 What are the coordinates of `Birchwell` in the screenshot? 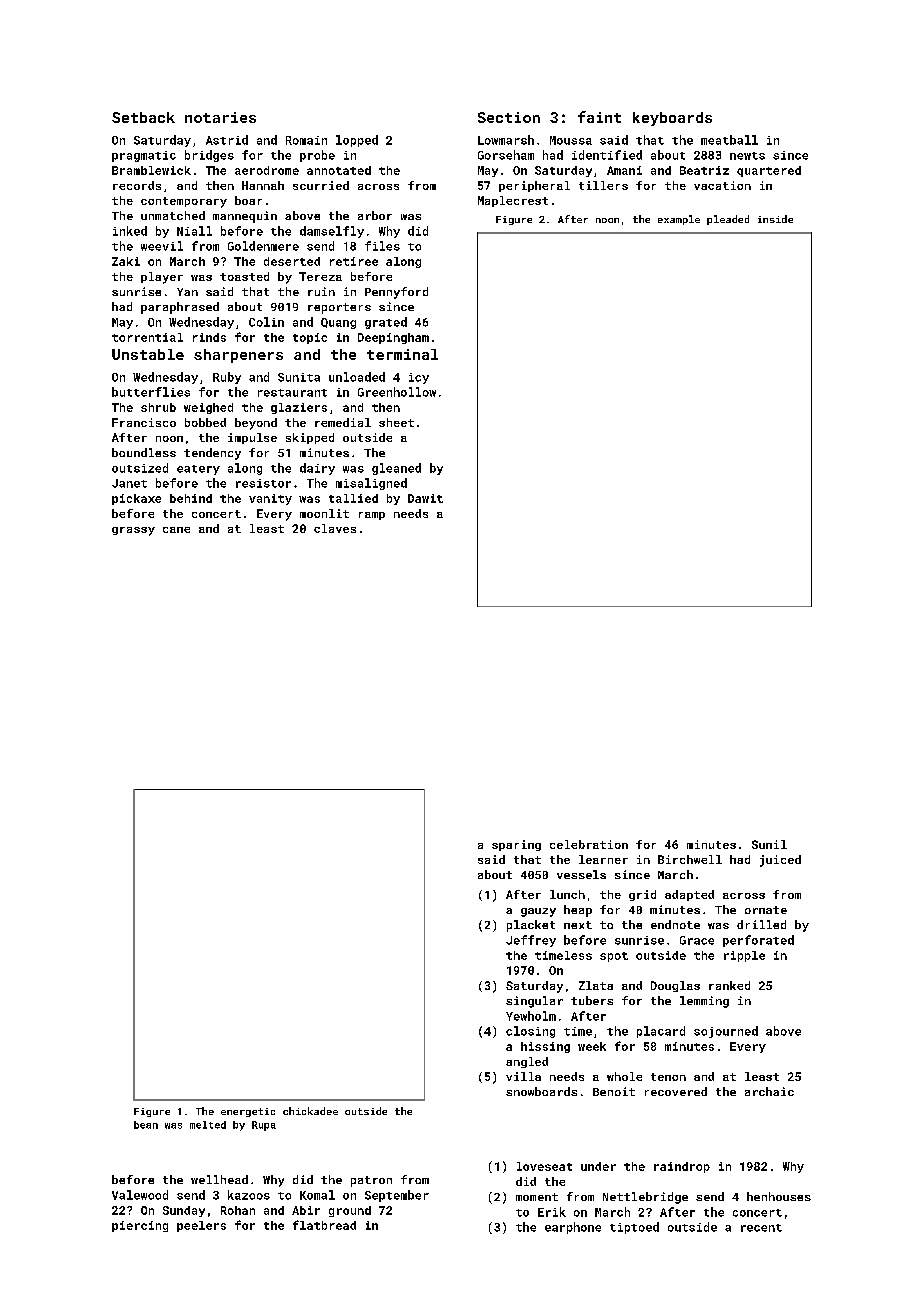 It's located at (690, 859).
